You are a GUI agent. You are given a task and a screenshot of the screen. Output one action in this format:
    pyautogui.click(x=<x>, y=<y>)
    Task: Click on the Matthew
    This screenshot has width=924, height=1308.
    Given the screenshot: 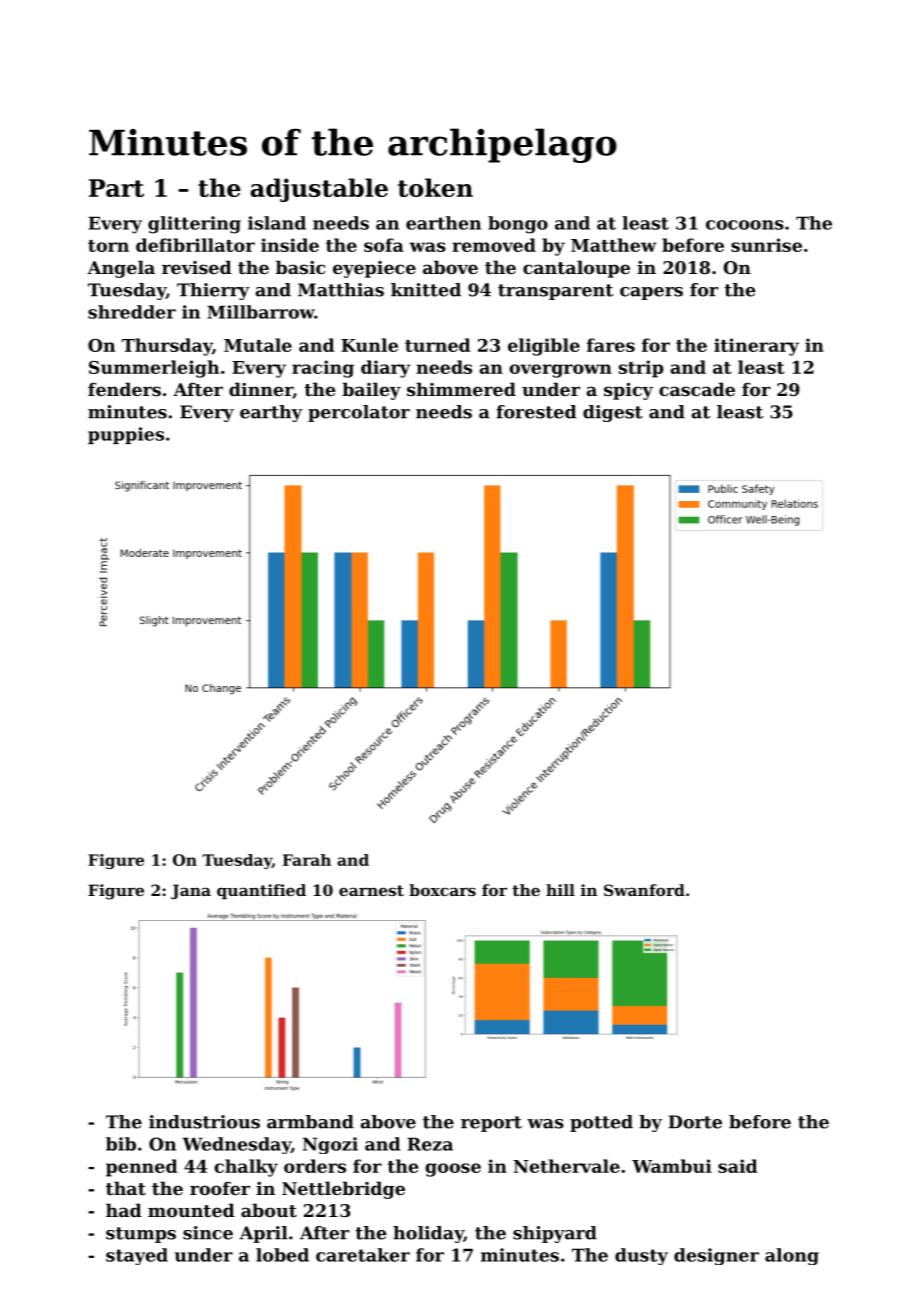 What is the action you would take?
    pyautogui.click(x=614, y=245)
